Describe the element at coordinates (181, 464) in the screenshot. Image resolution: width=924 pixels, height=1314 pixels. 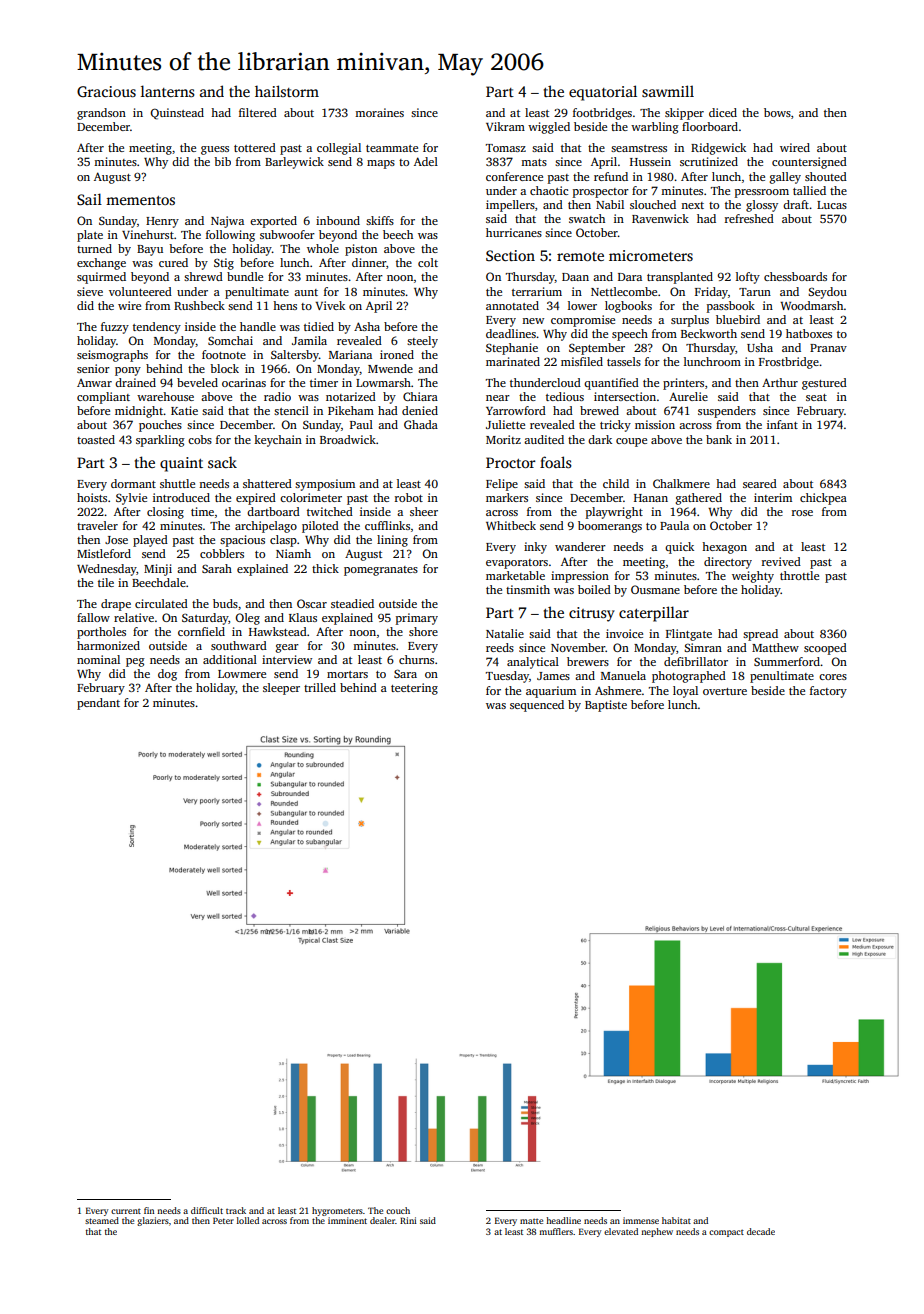
I see `quaint` at that location.
